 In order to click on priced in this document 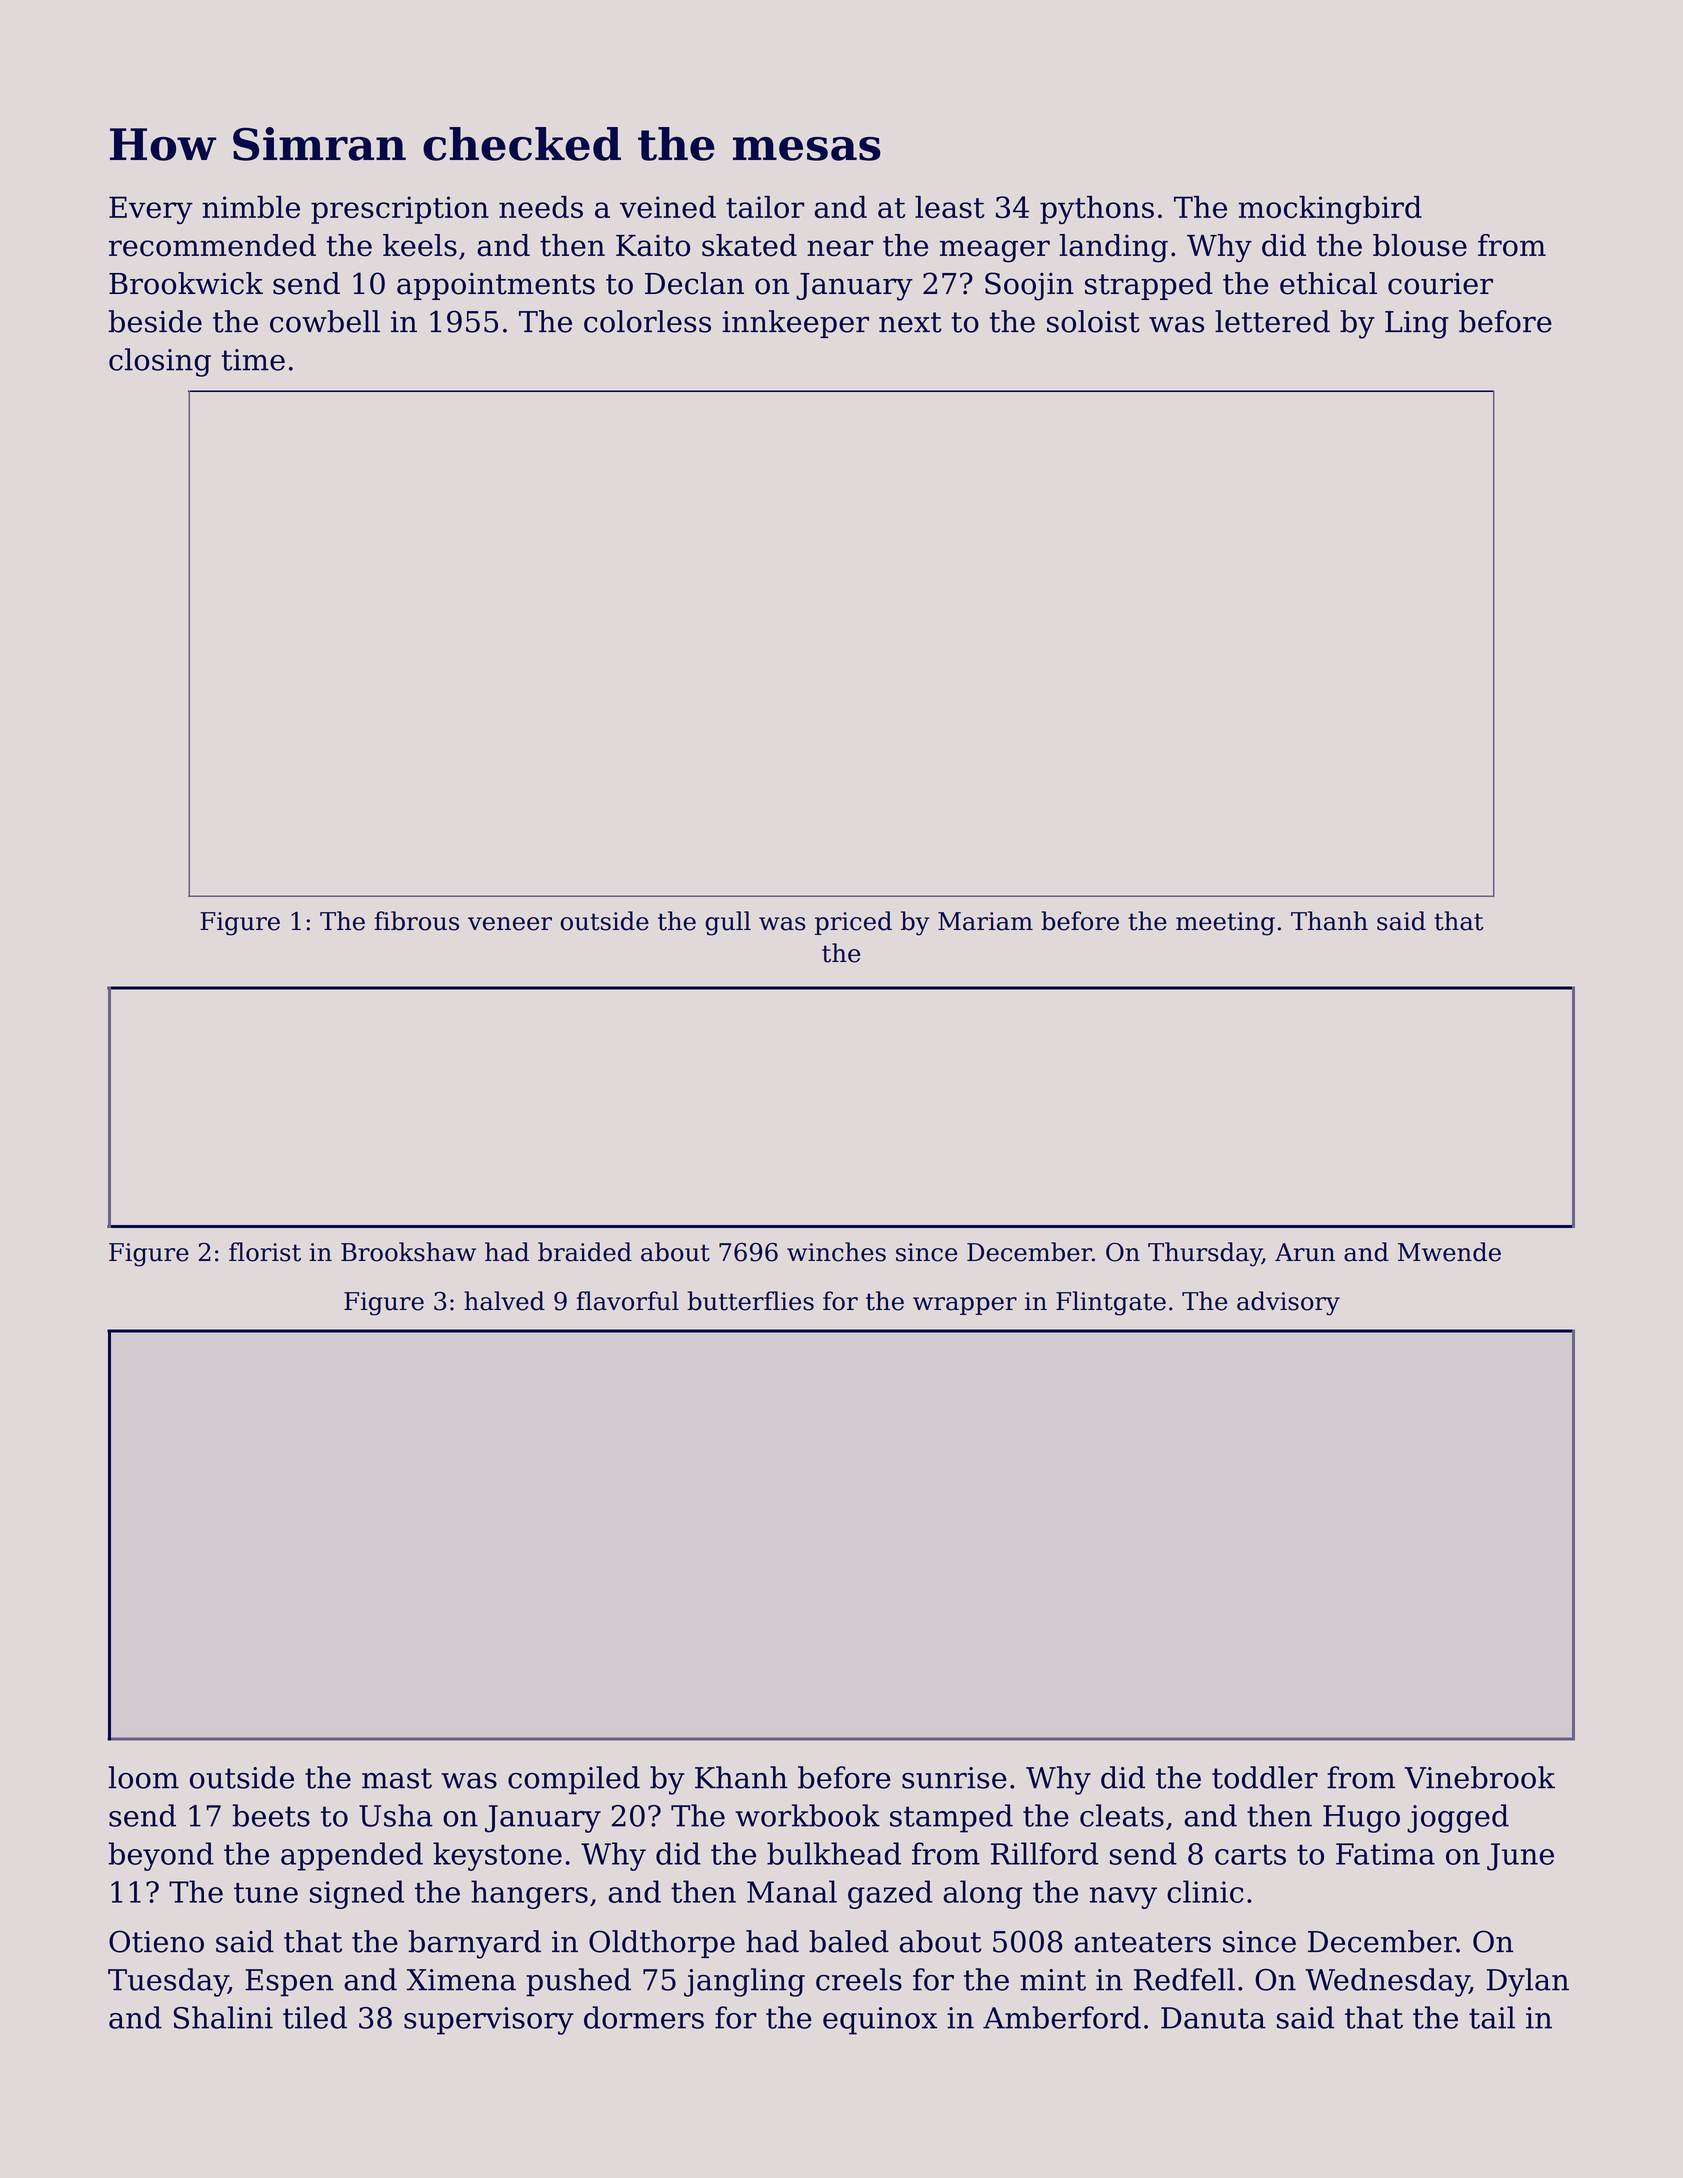, I will do `click(853, 923)`.
